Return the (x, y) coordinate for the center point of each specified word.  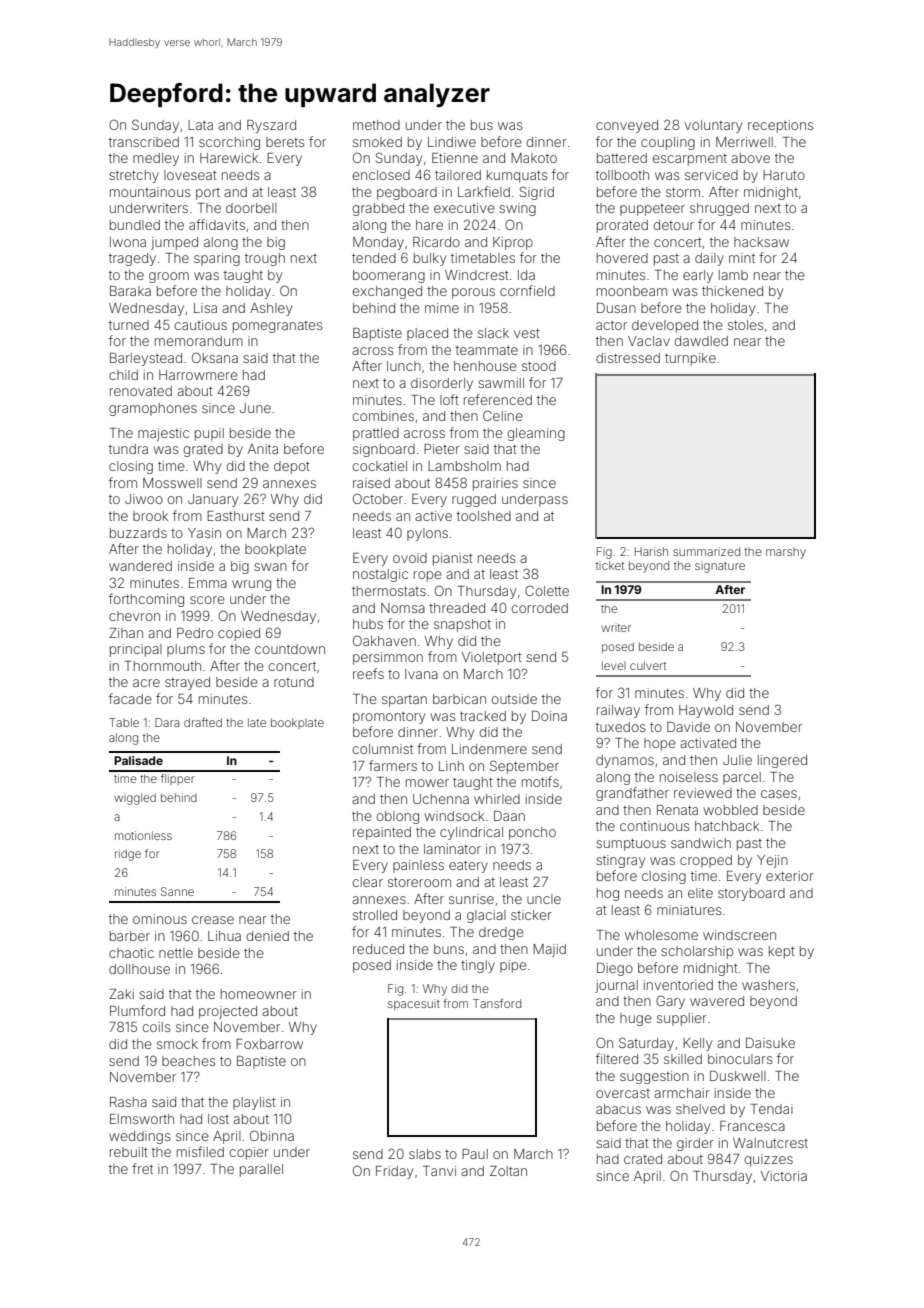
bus (482, 125)
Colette (547, 590)
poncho (532, 833)
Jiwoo (144, 499)
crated (643, 1159)
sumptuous (631, 844)
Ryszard (271, 126)
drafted (203, 722)
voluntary (713, 126)
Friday (394, 1172)
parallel (261, 1170)
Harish (651, 551)
